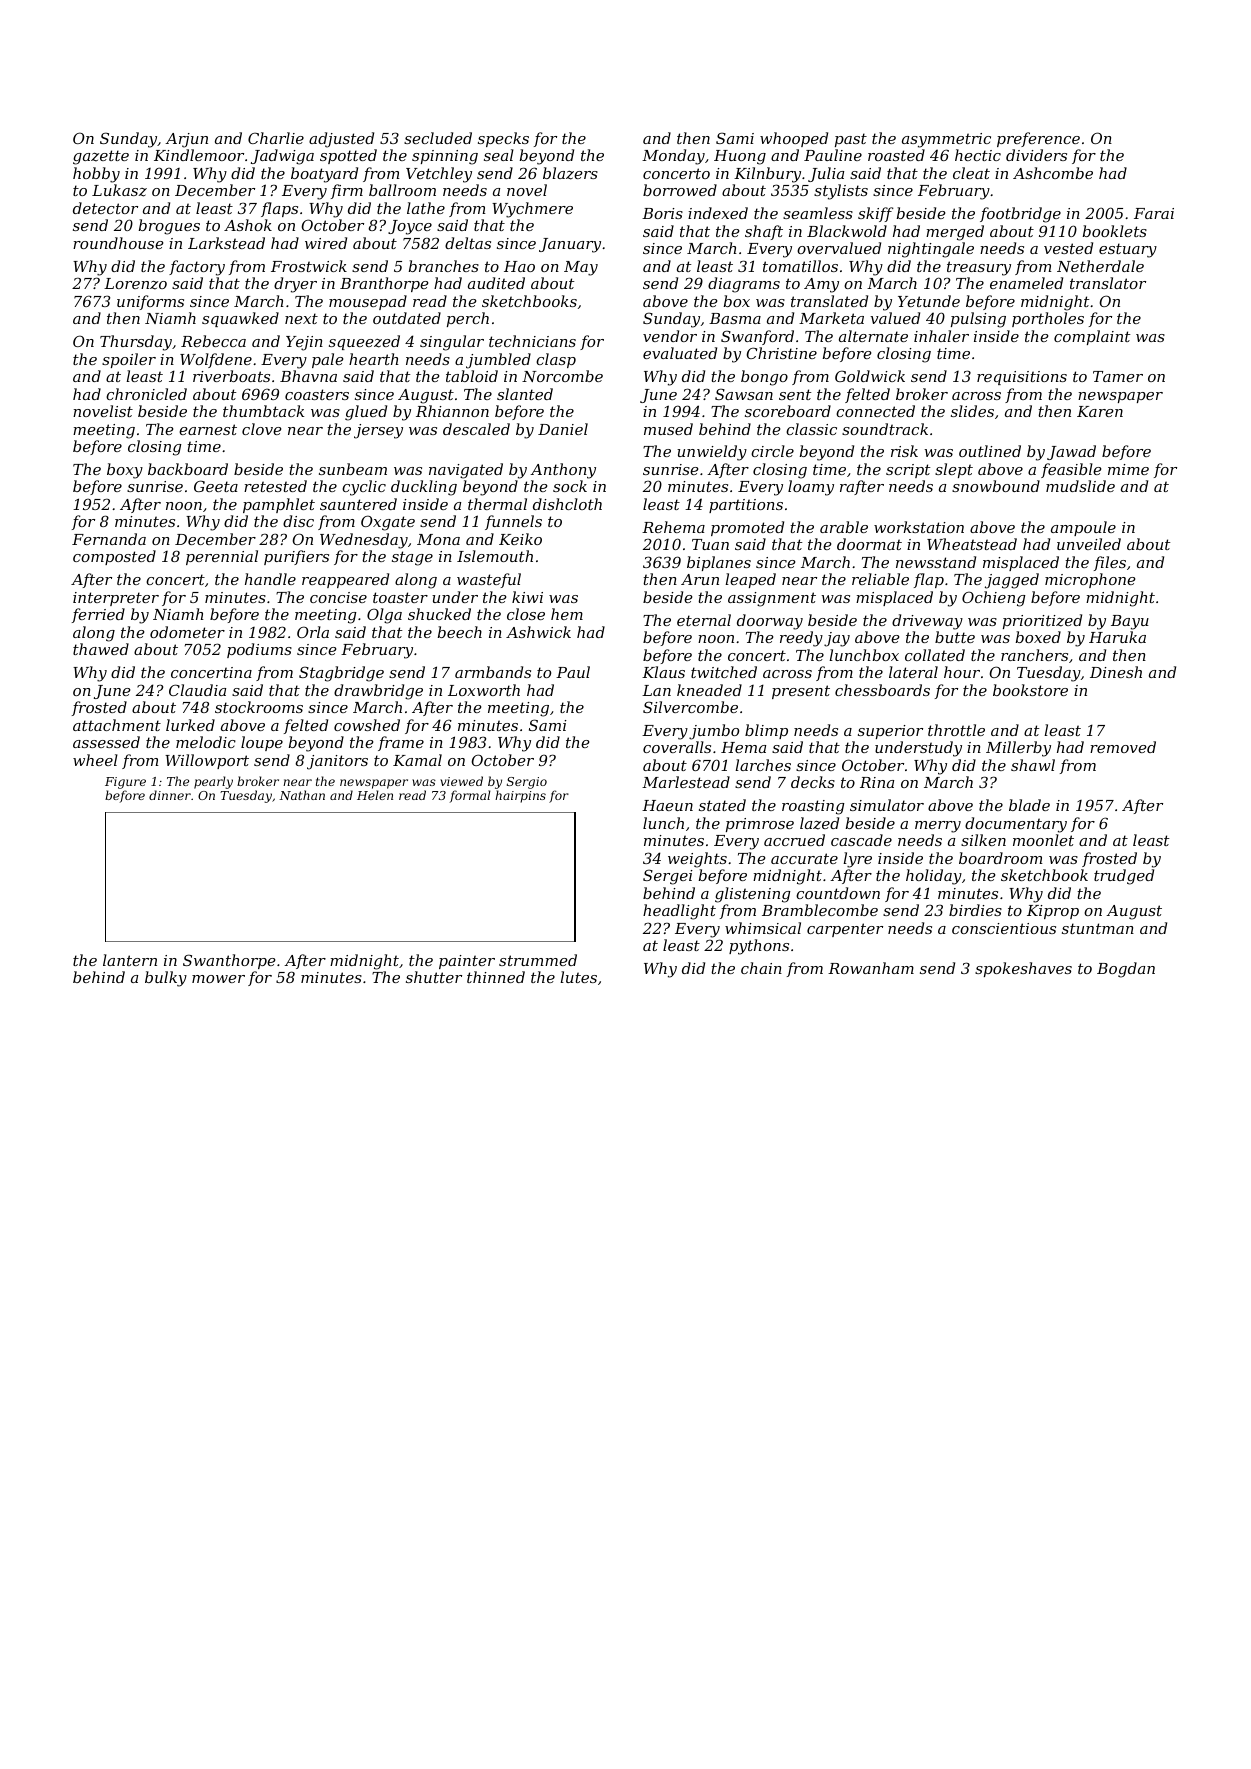 The height and width of the screenshot is (1769, 1251). Describe the element at coordinates (1030, 690) in the screenshot. I see `bookstore` at that location.
